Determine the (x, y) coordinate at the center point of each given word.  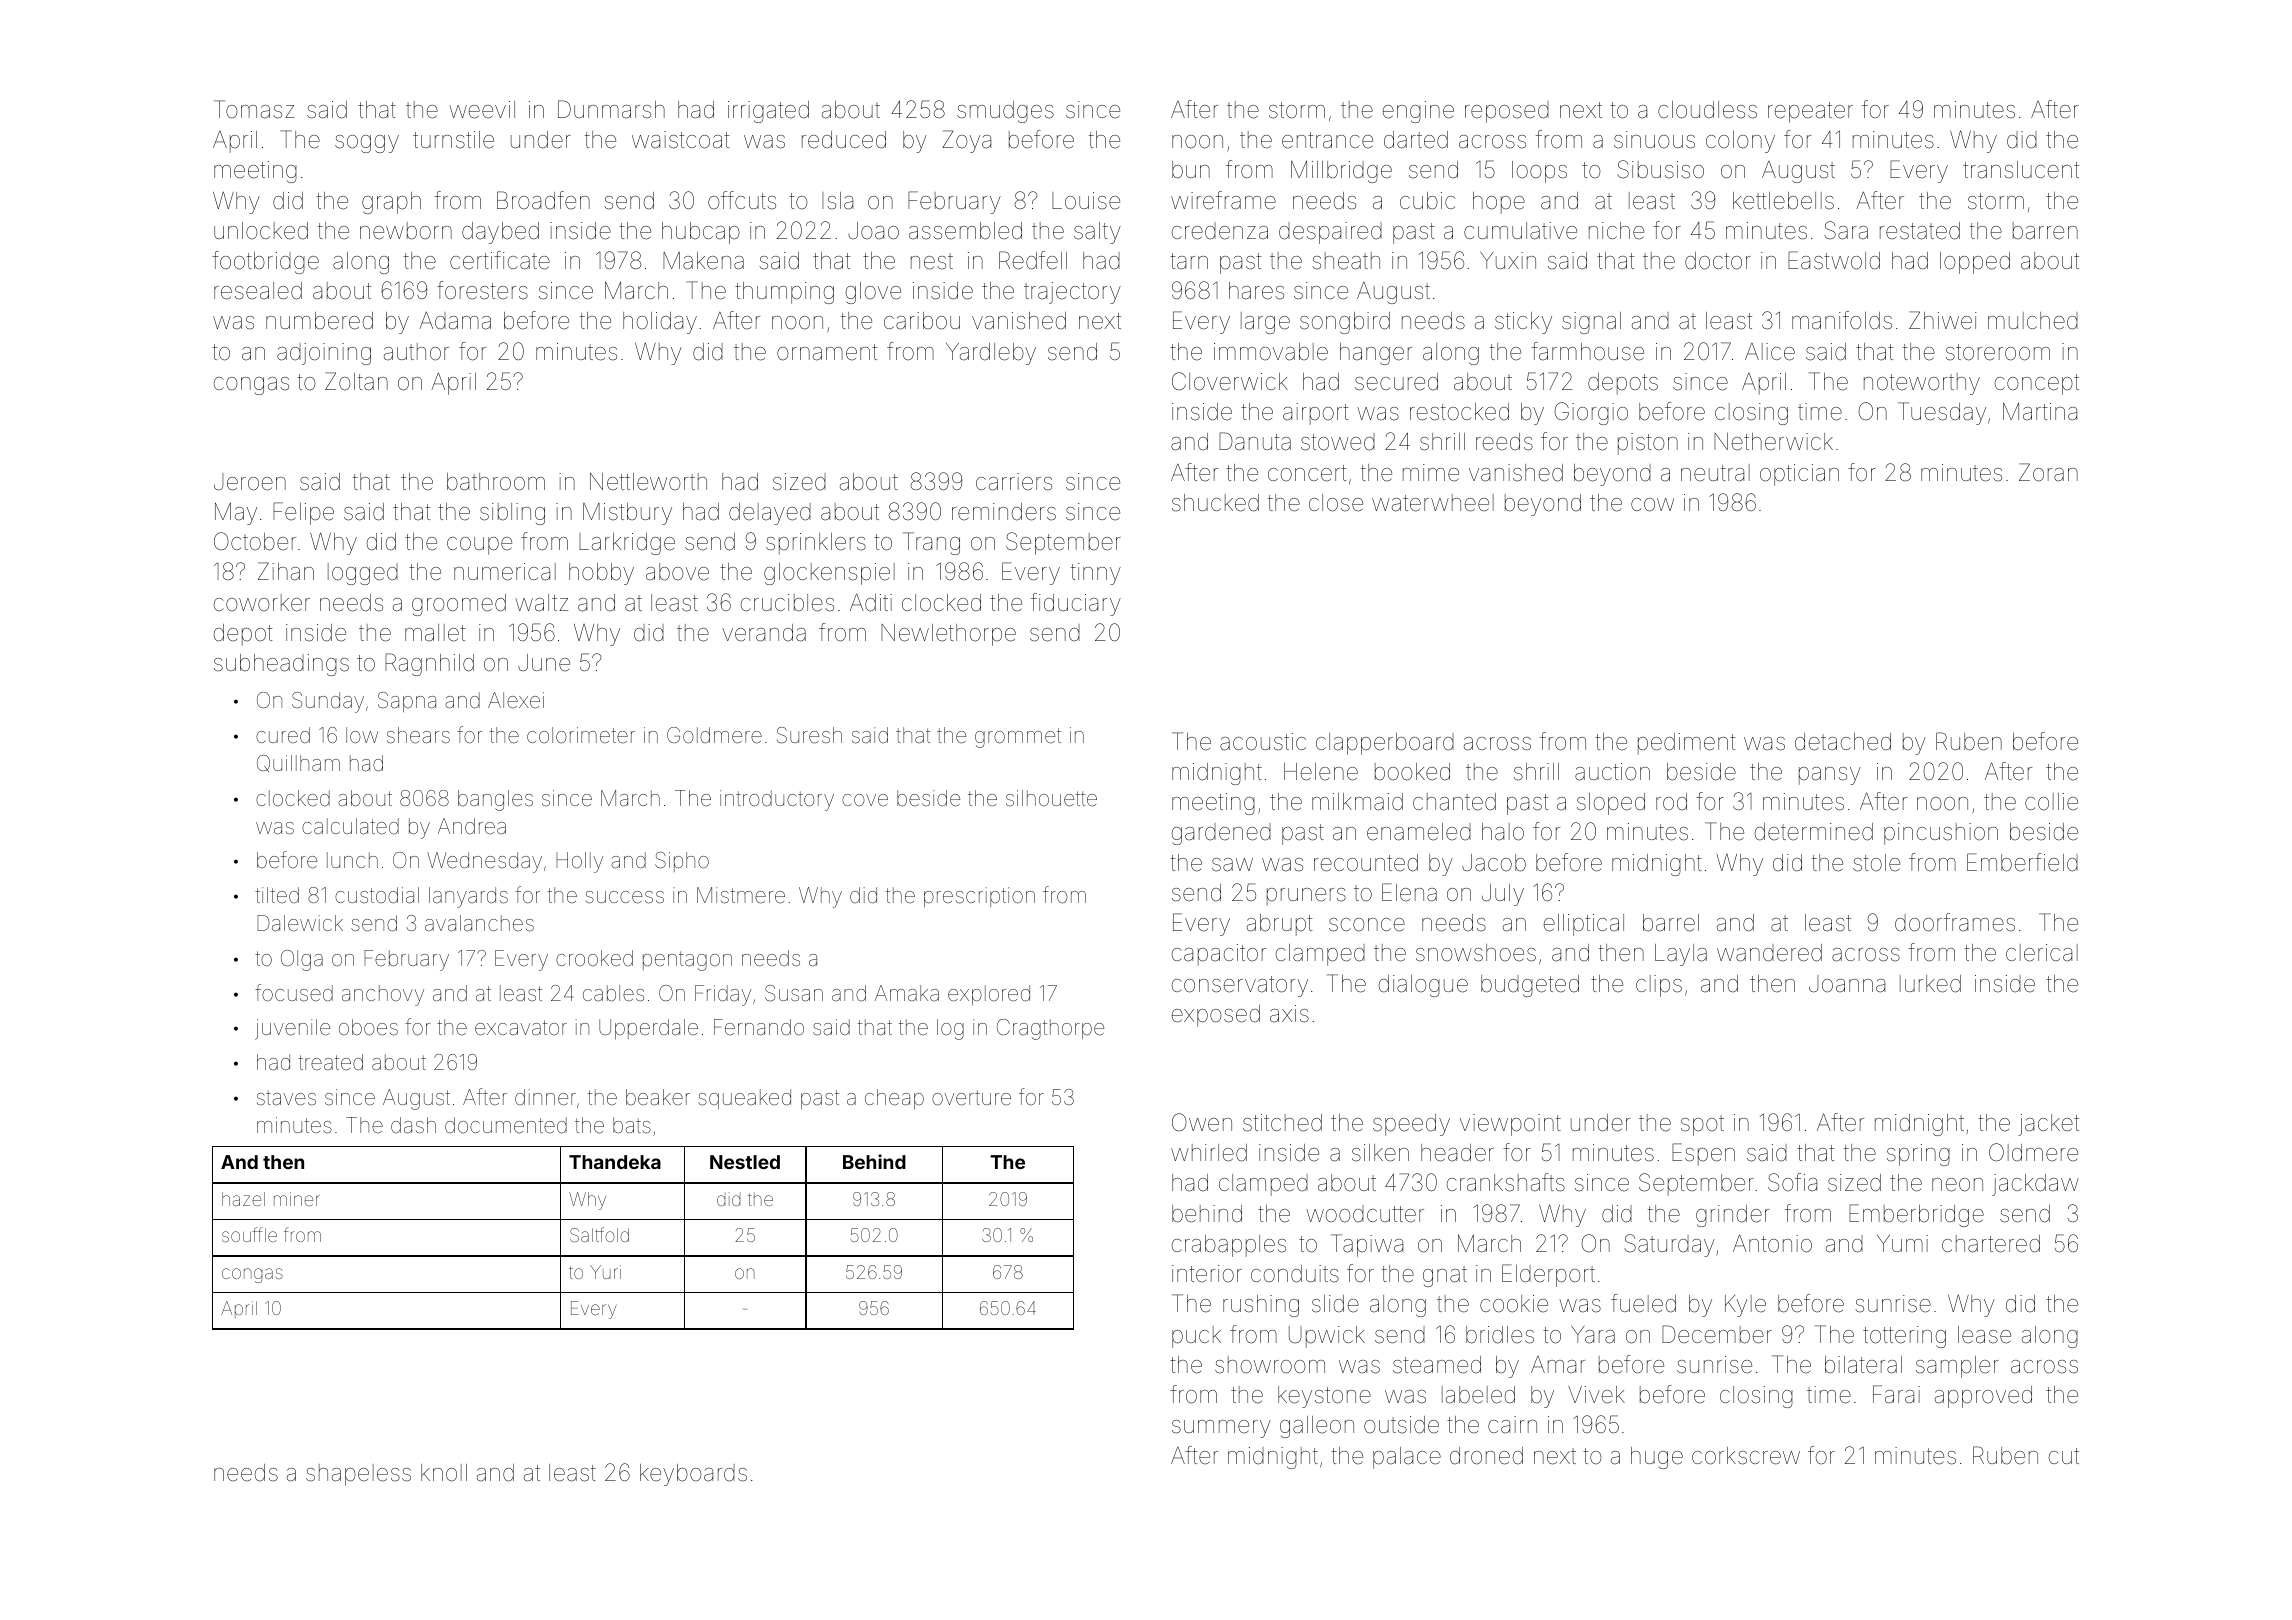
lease (1984, 1335)
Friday (723, 995)
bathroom (496, 482)
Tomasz (254, 109)
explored (989, 995)
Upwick (1327, 1337)
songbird (1345, 323)
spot (1702, 1125)
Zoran (2048, 472)
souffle (249, 1234)
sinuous (1654, 140)
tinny (1096, 574)
